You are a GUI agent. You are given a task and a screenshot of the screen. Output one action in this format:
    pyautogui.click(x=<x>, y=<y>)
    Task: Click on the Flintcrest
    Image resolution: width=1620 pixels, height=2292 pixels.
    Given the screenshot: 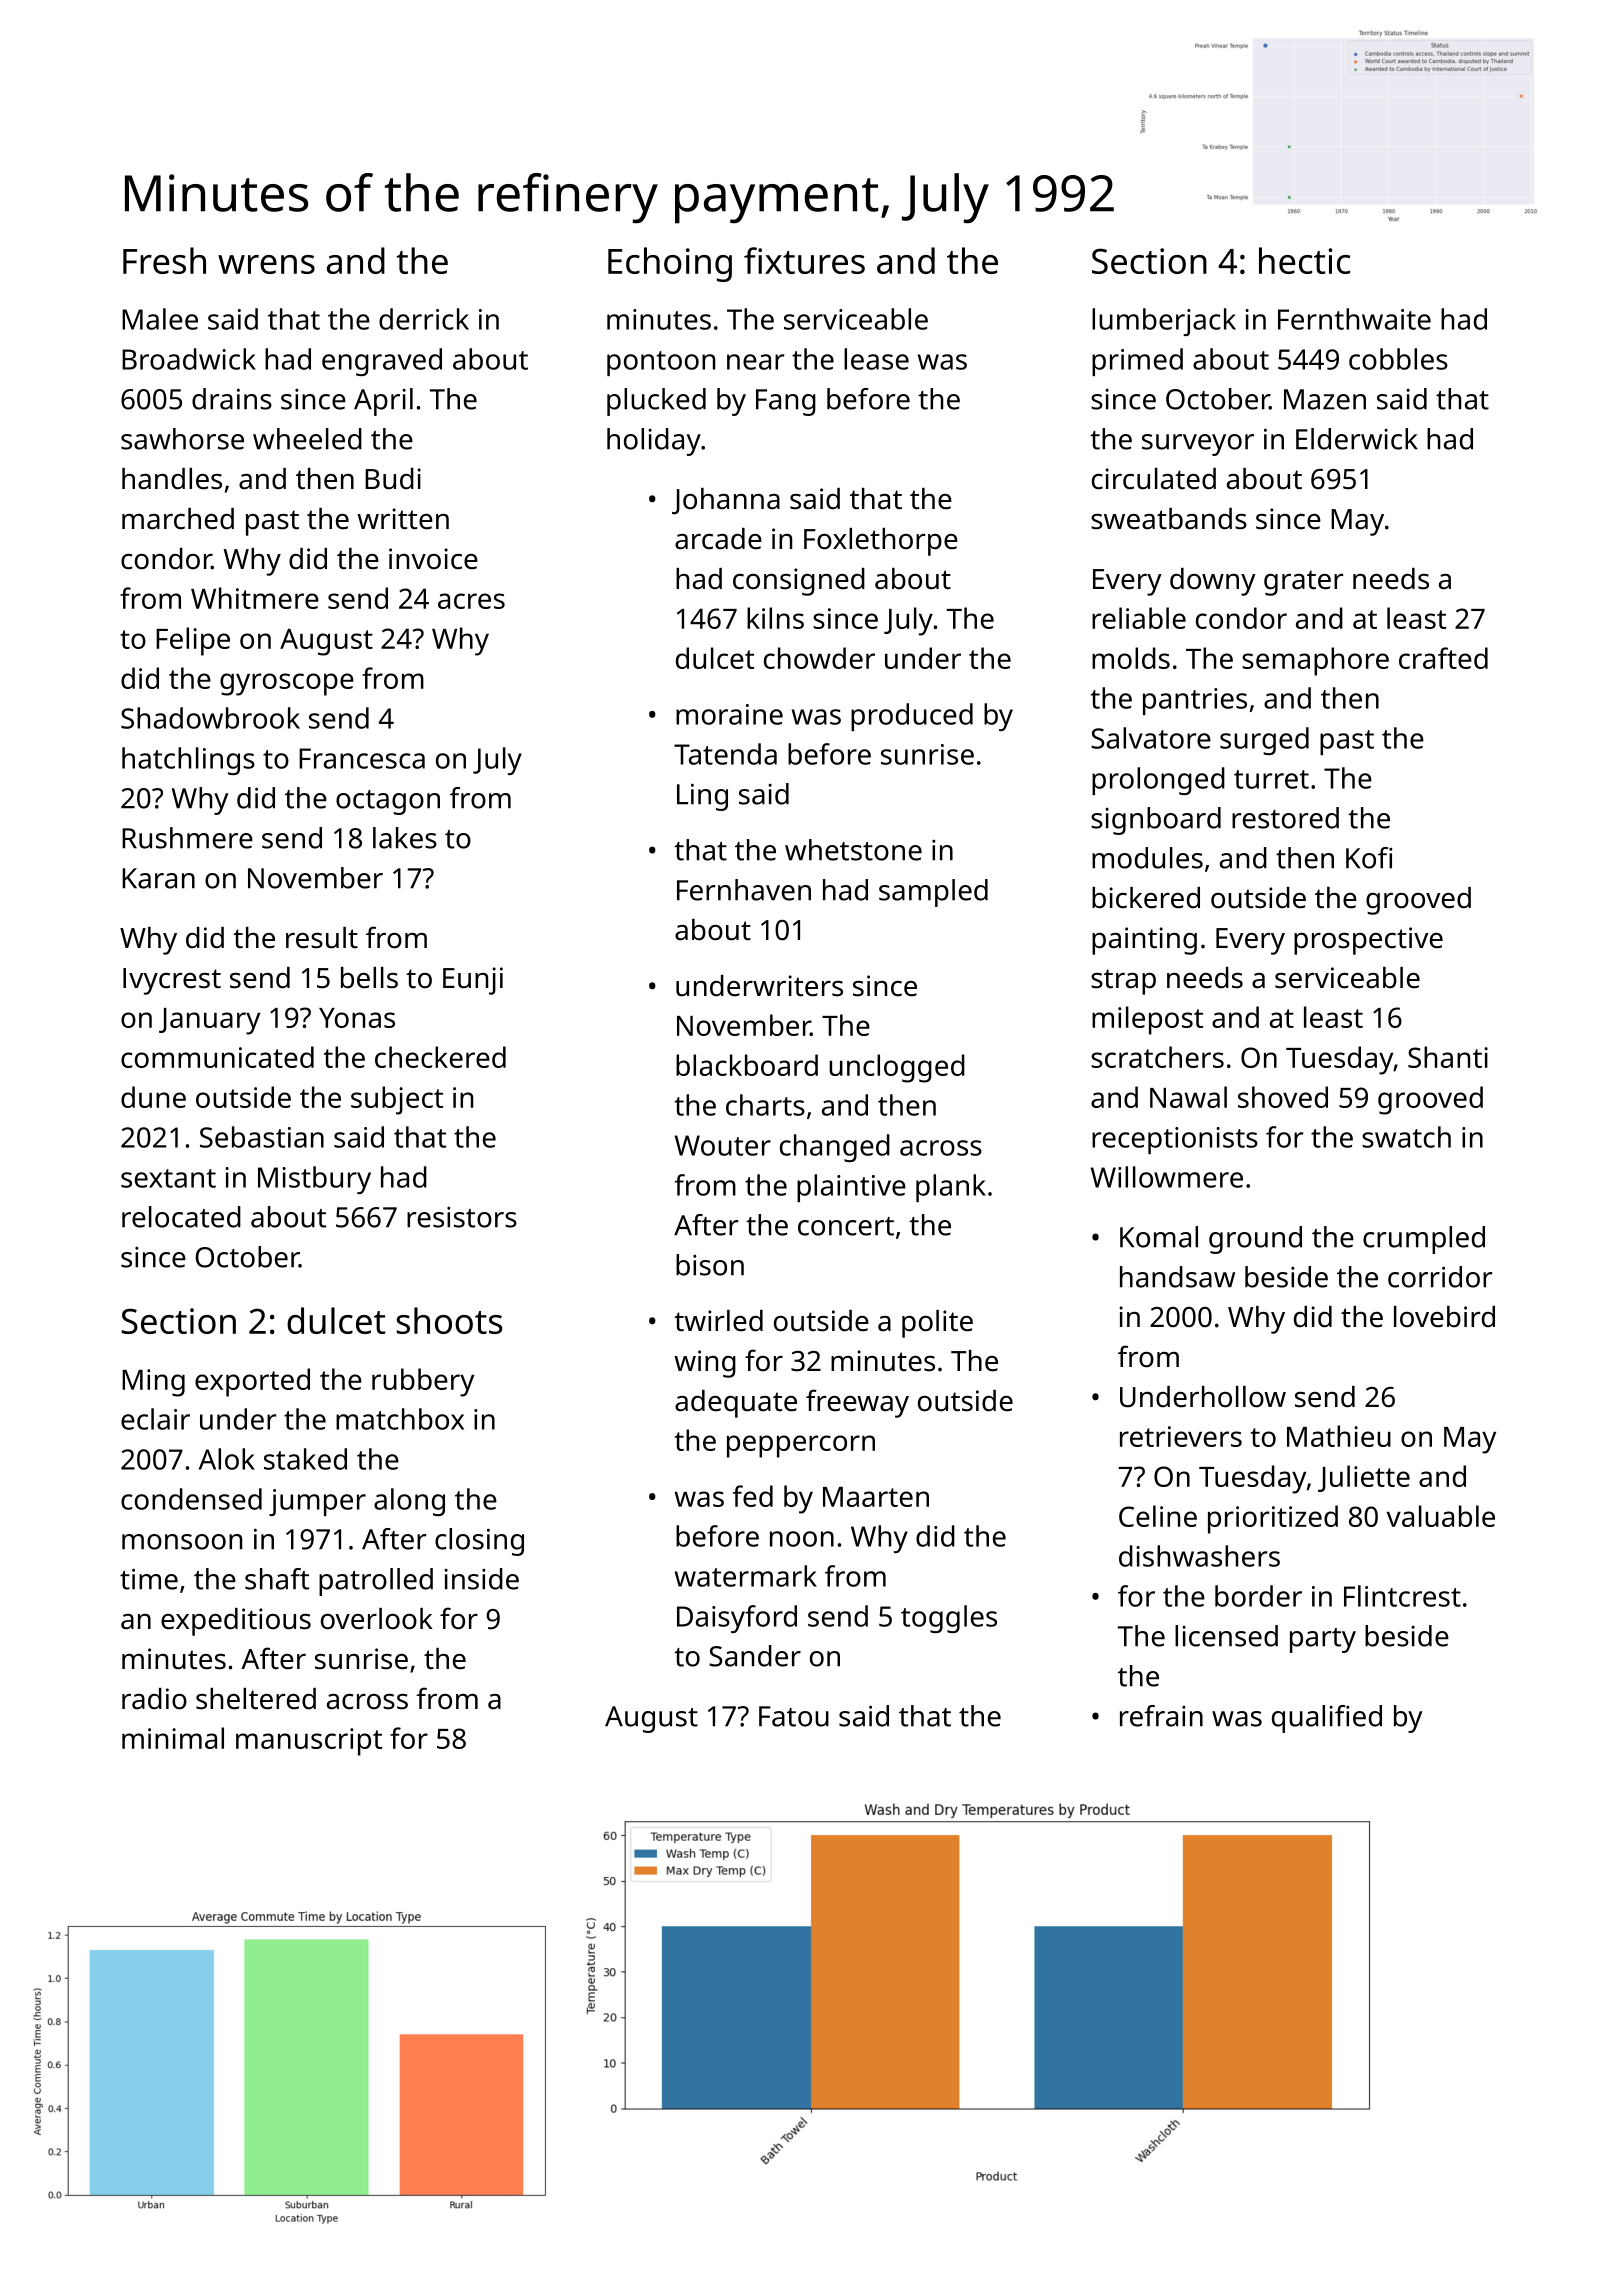 What is the action you would take?
    pyautogui.click(x=1402, y=1596)
